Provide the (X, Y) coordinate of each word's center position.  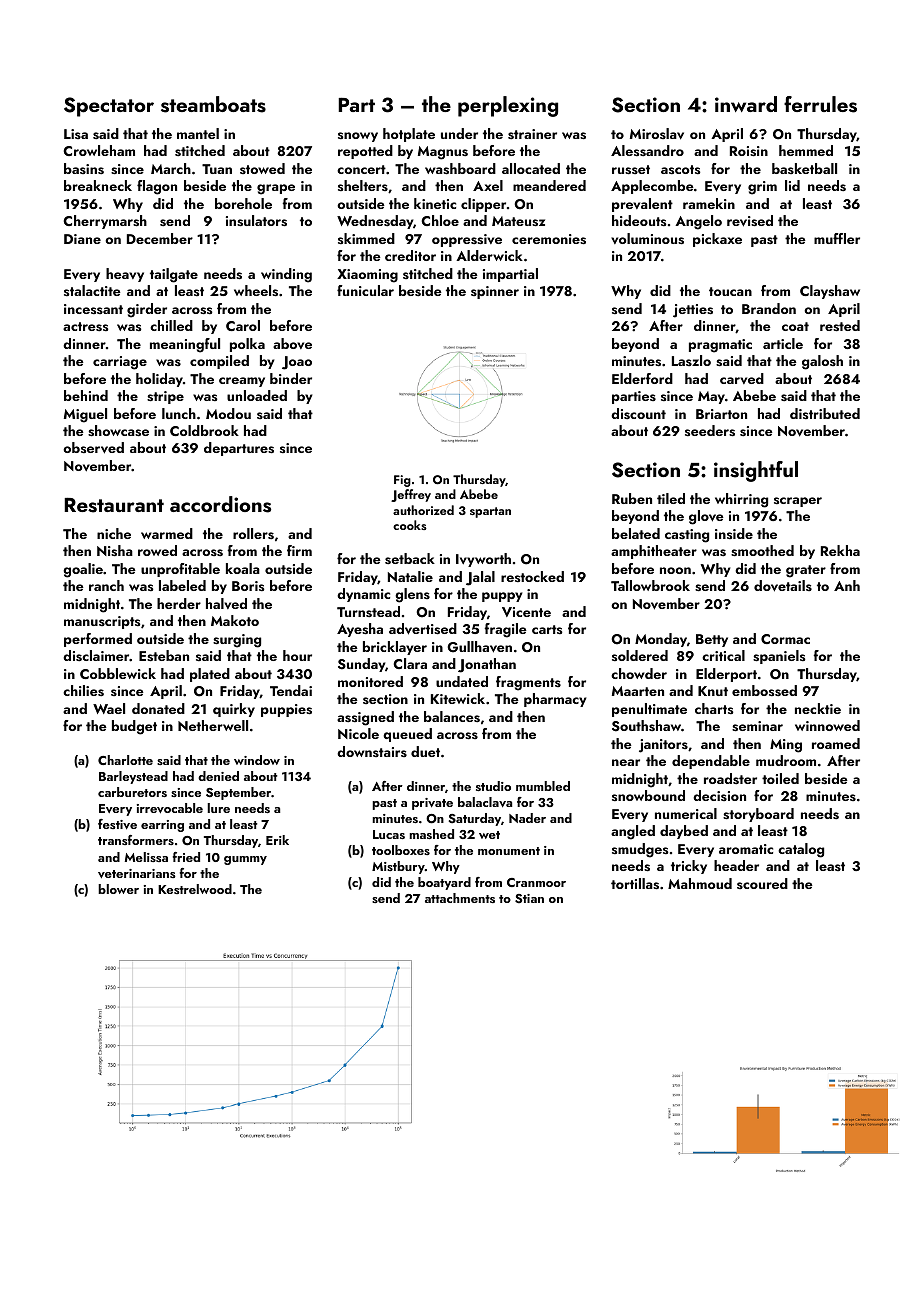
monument (509, 851)
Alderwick (489, 255)
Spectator (109, 107)
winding (286, 275)
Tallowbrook (650, 585)
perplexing (508, 106)
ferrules (820, 104)
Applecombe (652, 187)
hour (297, 655)
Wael (109, 708)
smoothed (762, 551)
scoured (762, 883)
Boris (248, 586)
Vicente (526, 612)
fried (186, 857)
